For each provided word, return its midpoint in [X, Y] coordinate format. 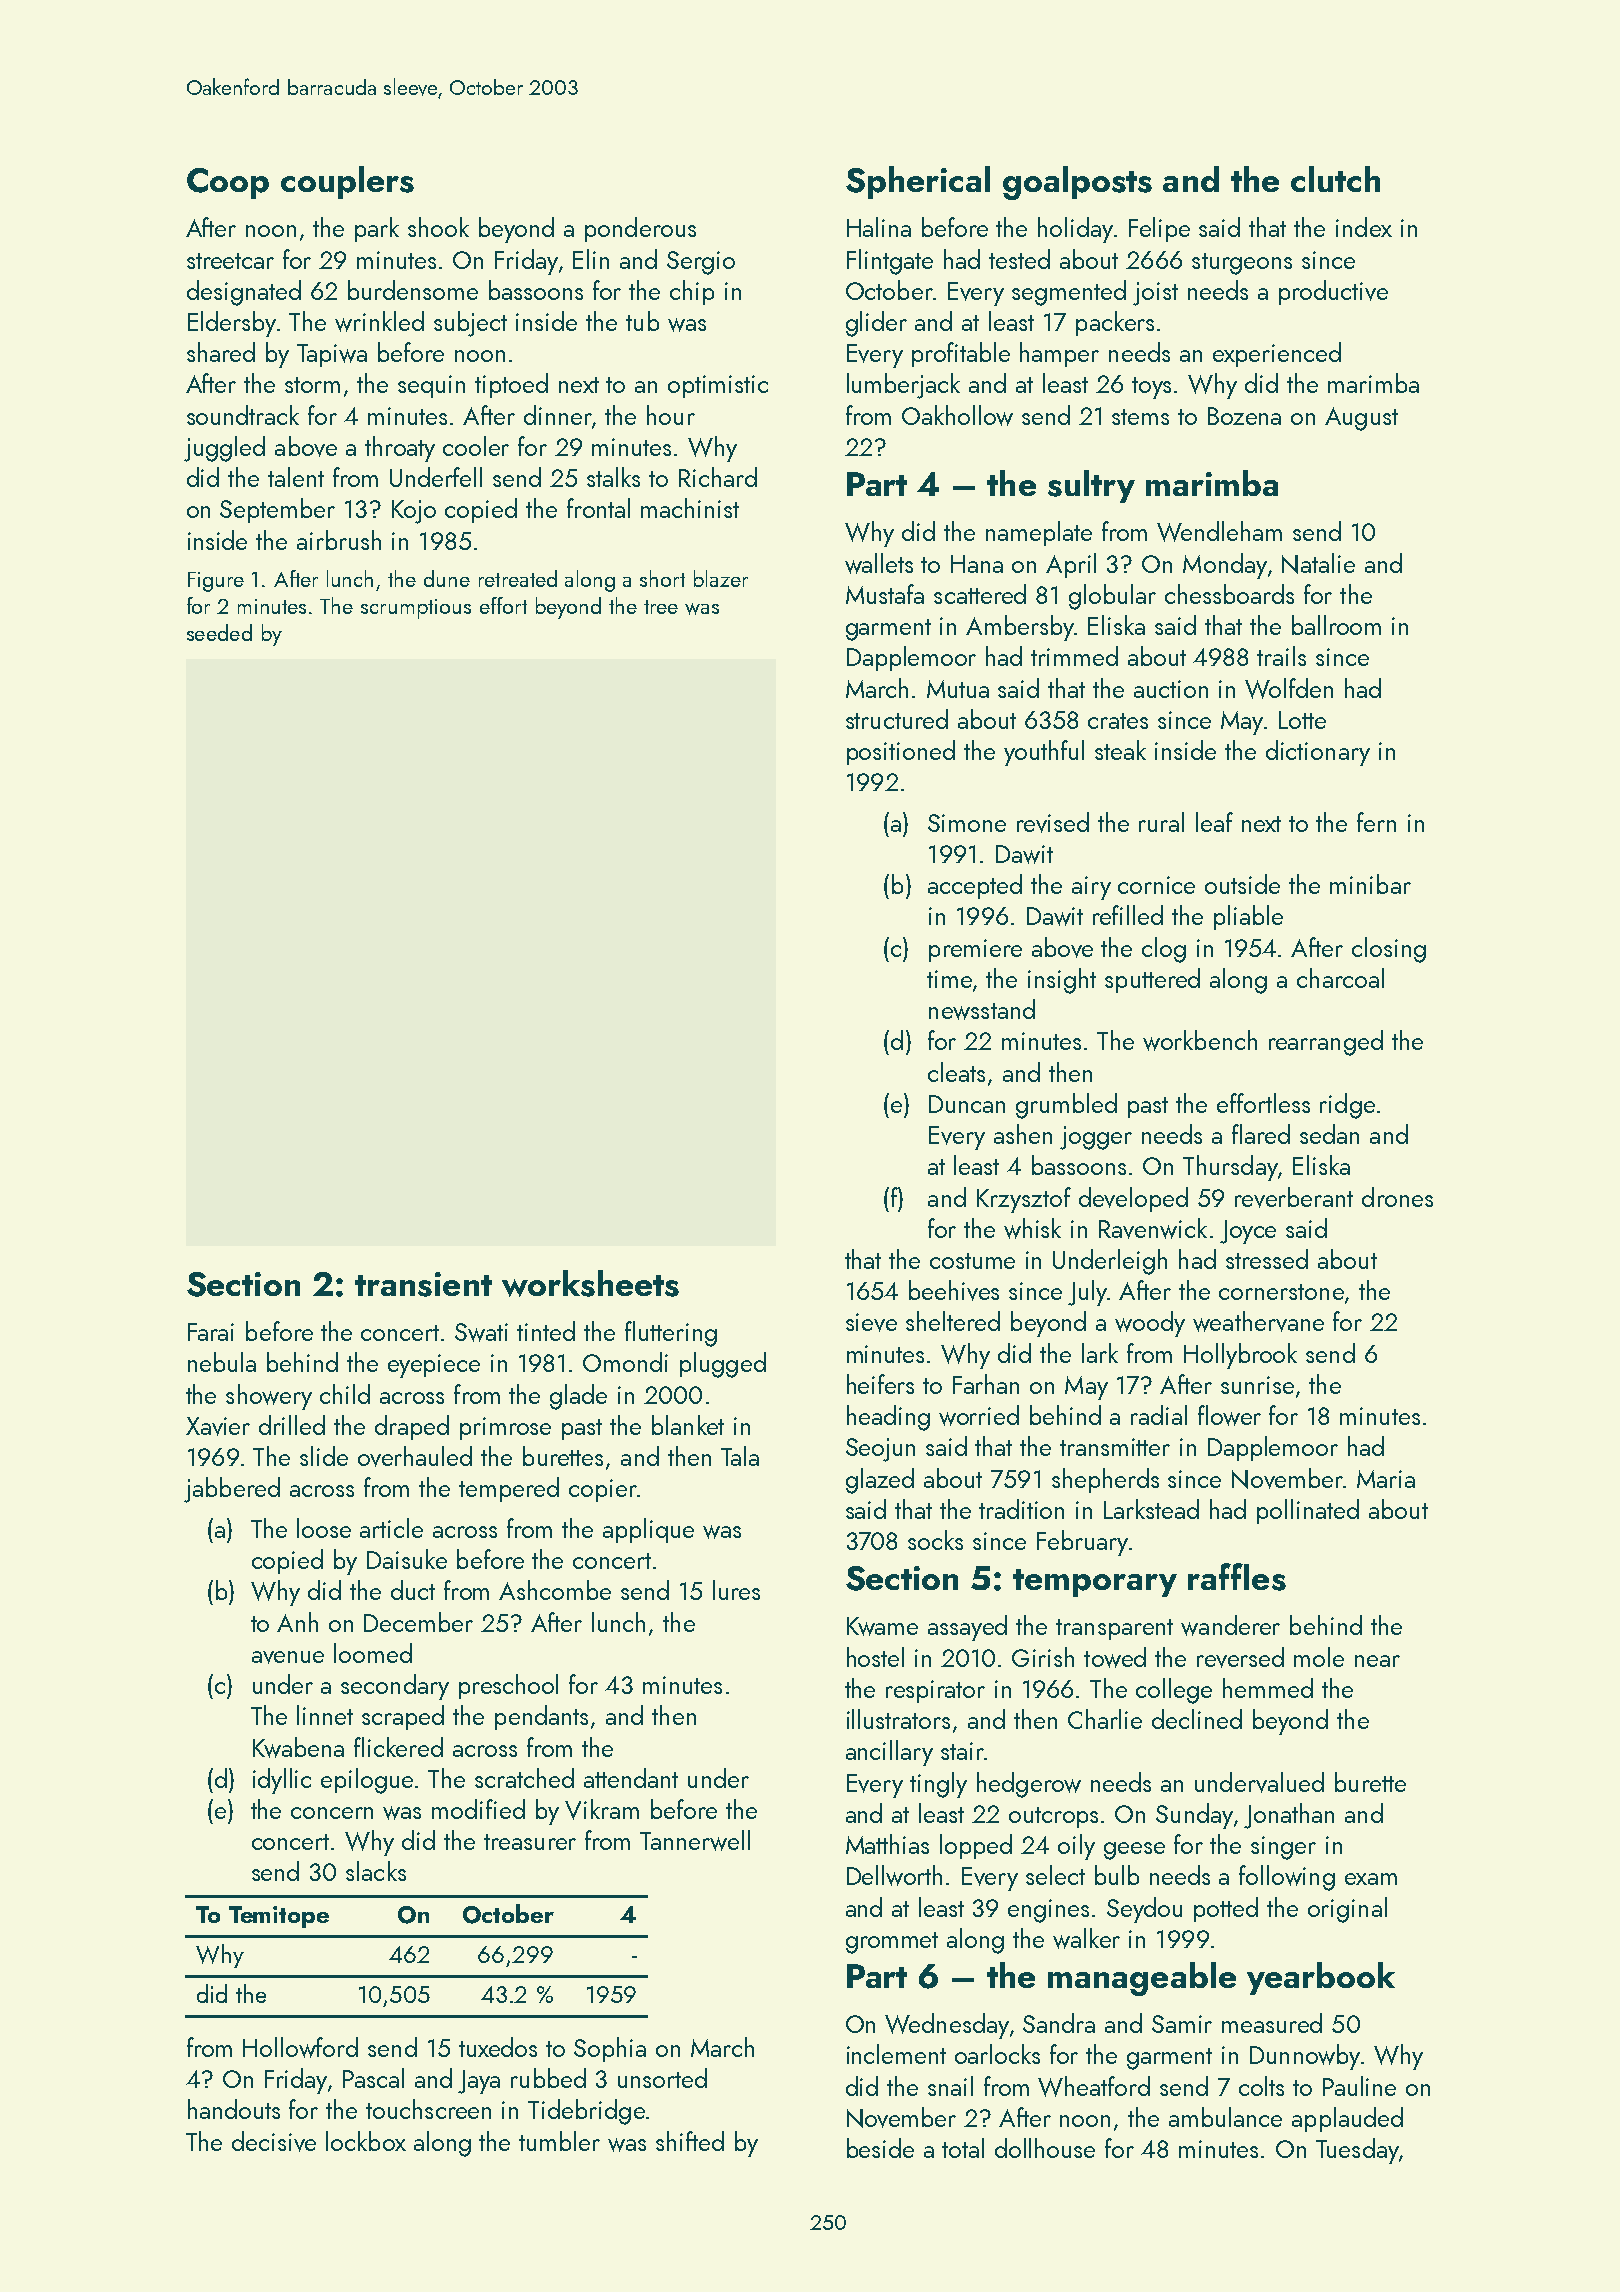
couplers [347, 182]
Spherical [918, 182]
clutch [1335, 179]
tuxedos [498, 2047]
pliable [1248, 917]
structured [897, 719]
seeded [219, 632]
